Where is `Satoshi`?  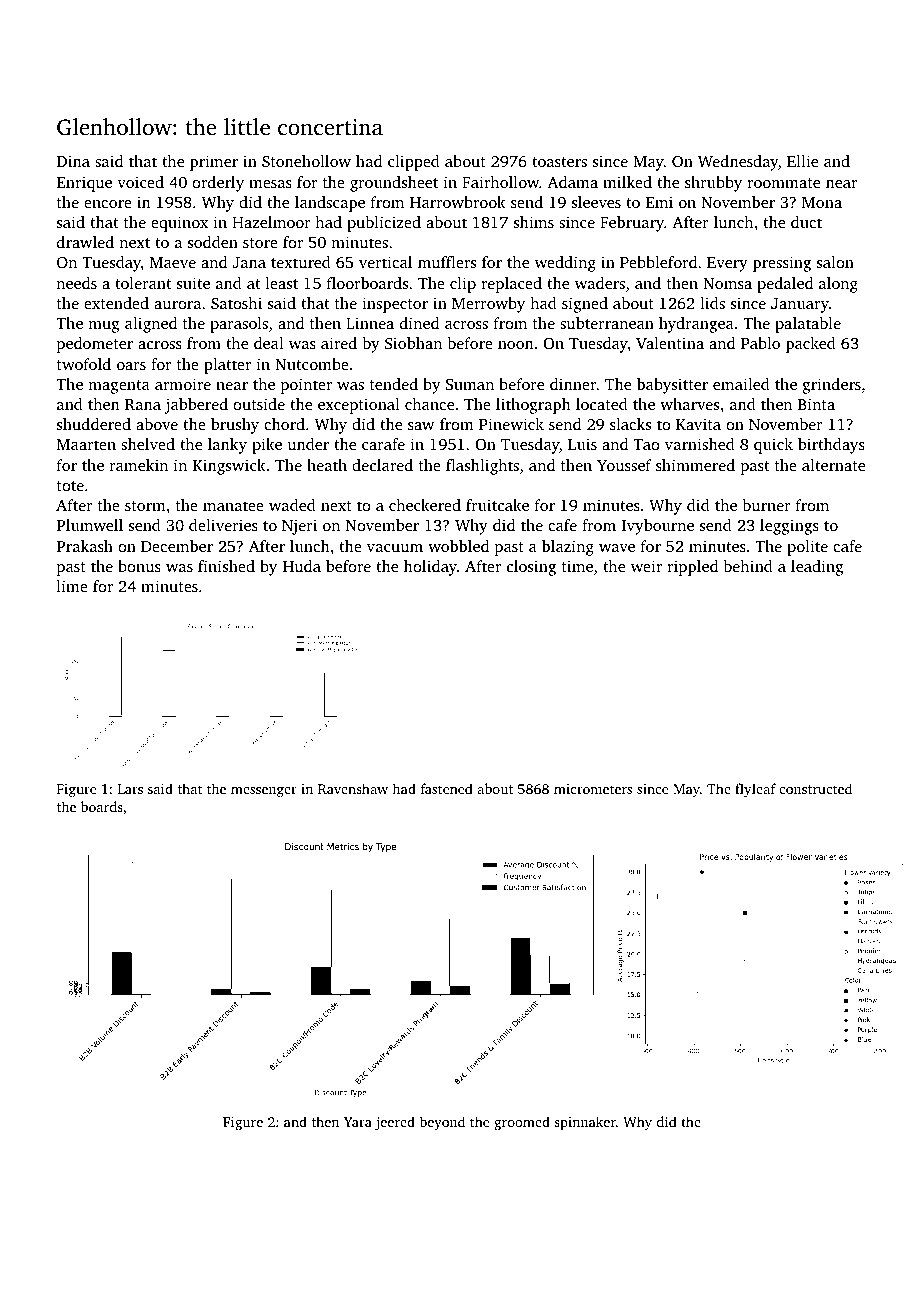 Satoshi is located at coordinates (236, 303).
